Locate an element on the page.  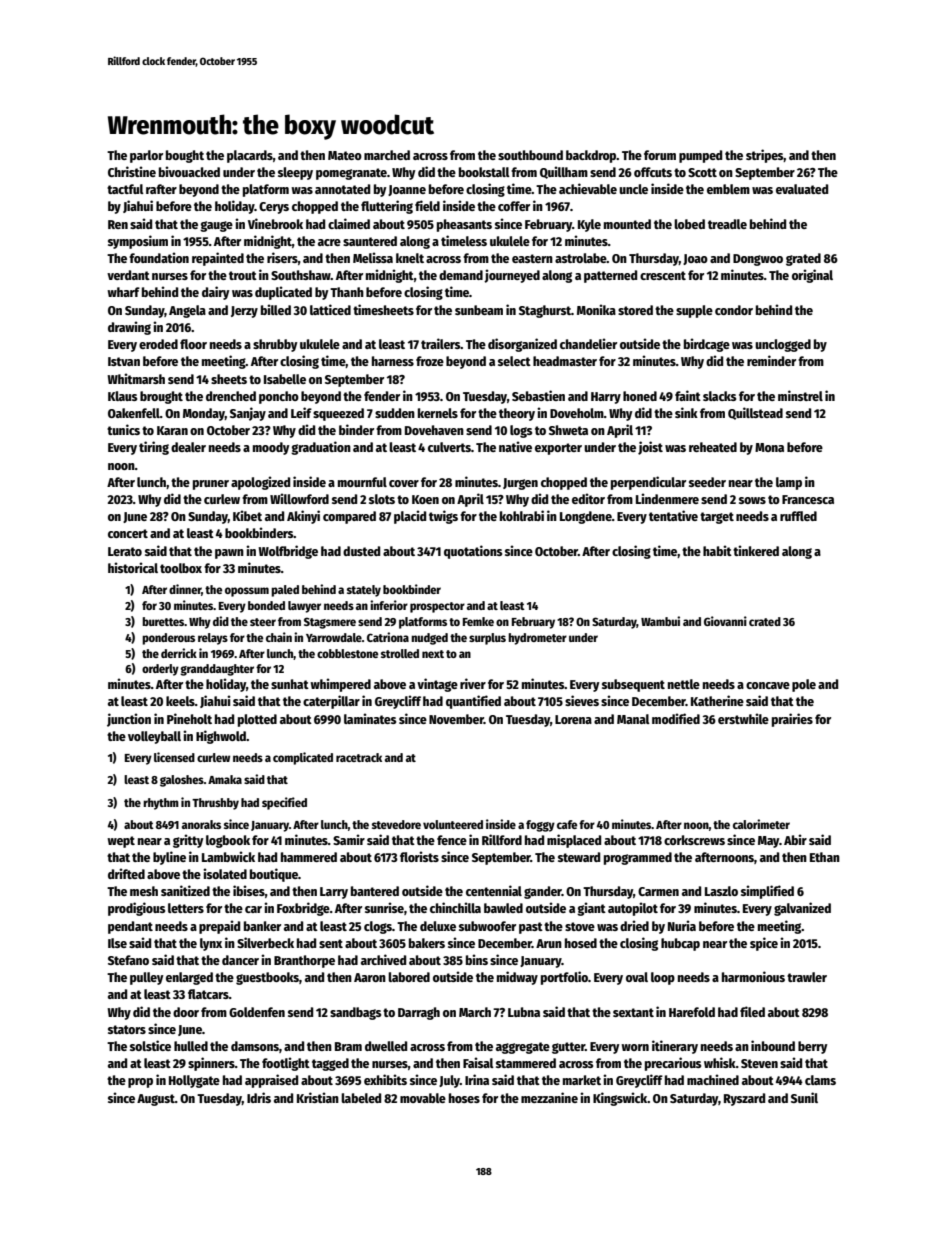
forum is located at coordinates (660, 155).
